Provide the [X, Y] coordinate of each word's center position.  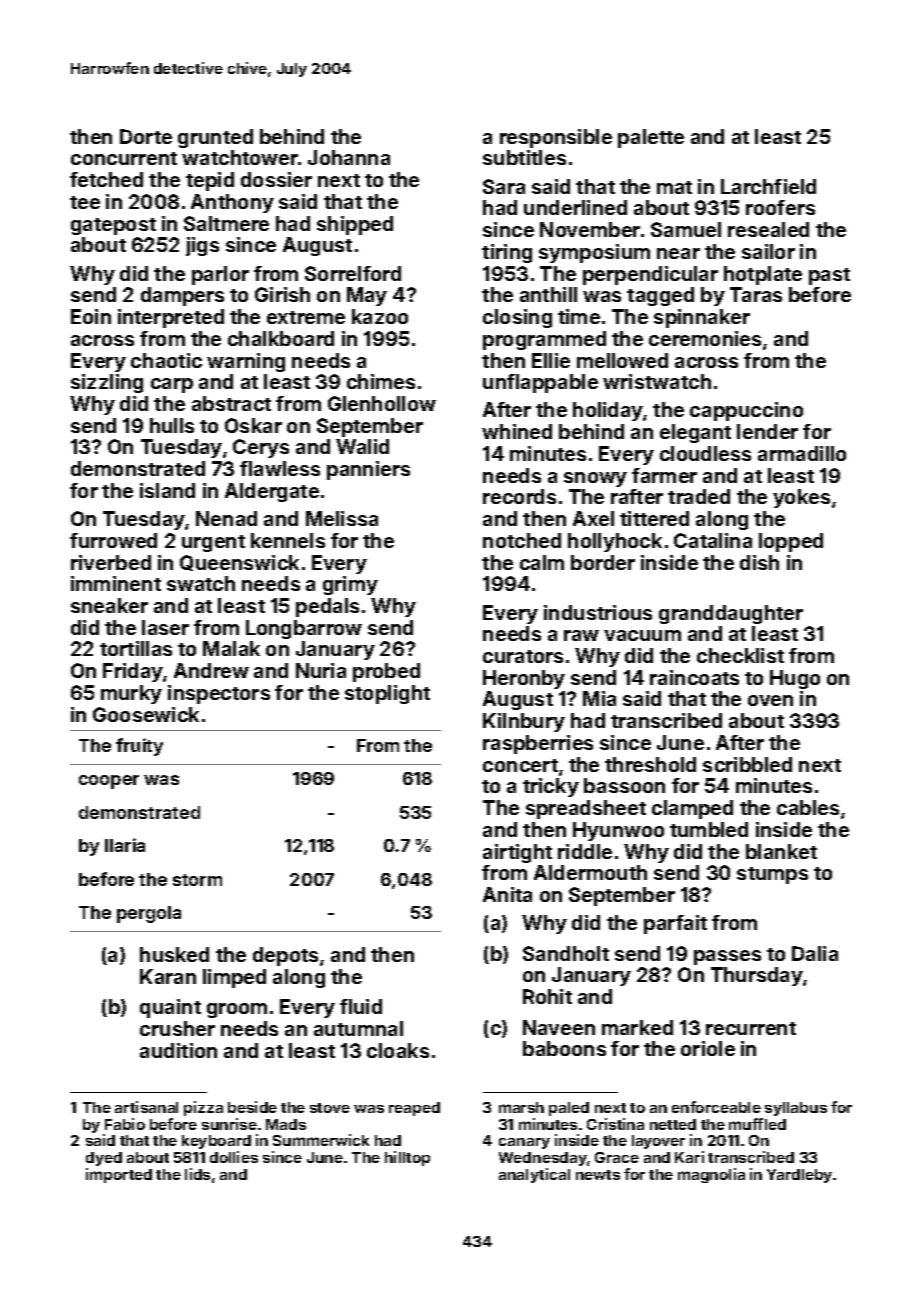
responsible [556, 138]
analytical [534, 1175]
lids [197, 1174]
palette [651, 138]
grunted [215, 138]
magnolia [711, 1175]
